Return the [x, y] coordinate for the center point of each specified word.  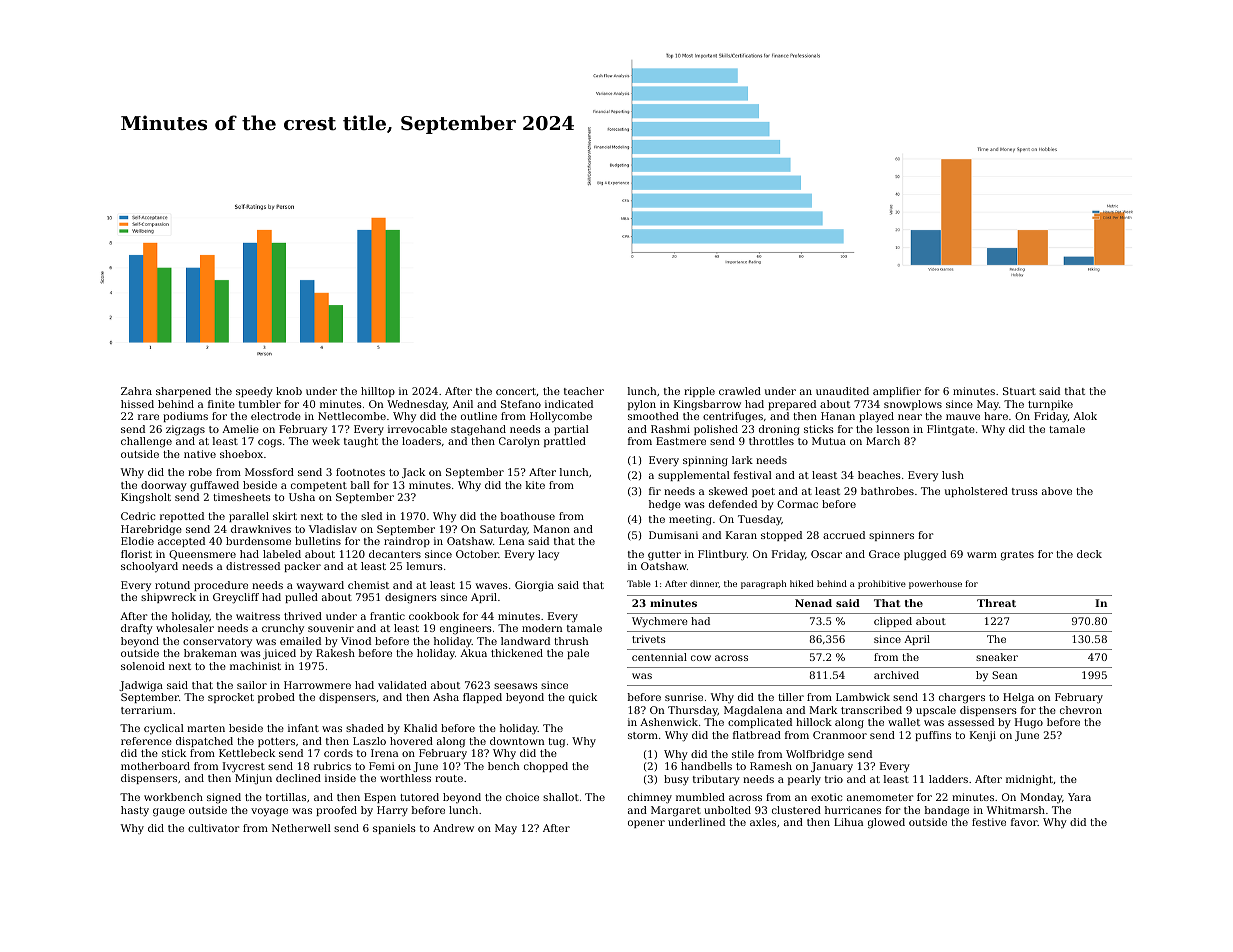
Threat [996, 603]
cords [338, 753]
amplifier [897, 392]
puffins [933, 736]
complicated [760, 723]
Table [639, 583]
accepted [181, 542]
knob [289, 391]
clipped [893, 622]
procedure [221, 586]
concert [516, 391]
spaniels [394, 829]
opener [646, 824]
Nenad [813, 603]
